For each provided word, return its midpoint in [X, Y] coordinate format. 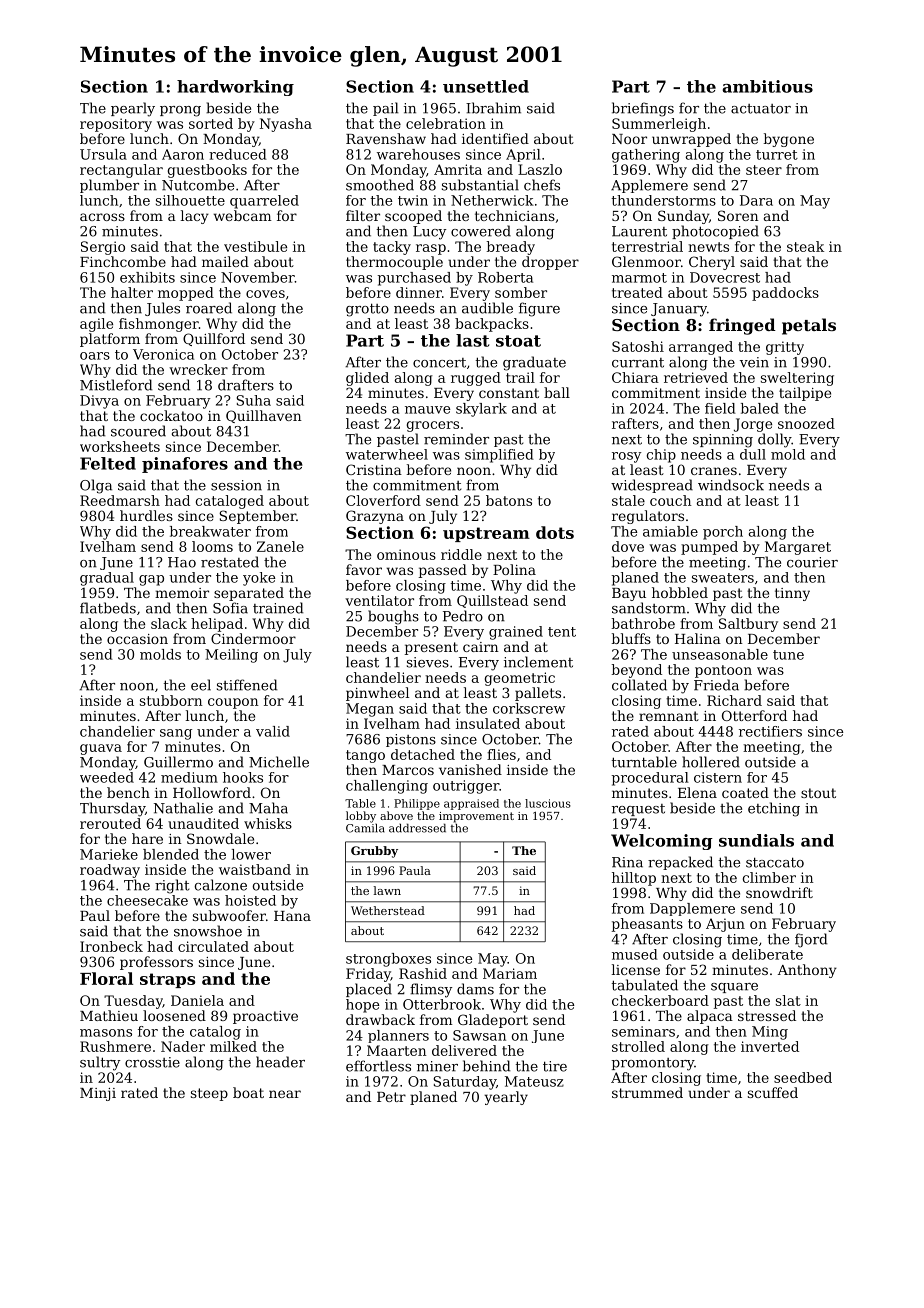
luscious [548, 803]
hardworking [235, 88]
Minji [98, 1094]
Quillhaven [264, 416]
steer [764, 170]
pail [386, 109]
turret [777, 155]
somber [521, 292]
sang [176, 734]
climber [769, 877]
